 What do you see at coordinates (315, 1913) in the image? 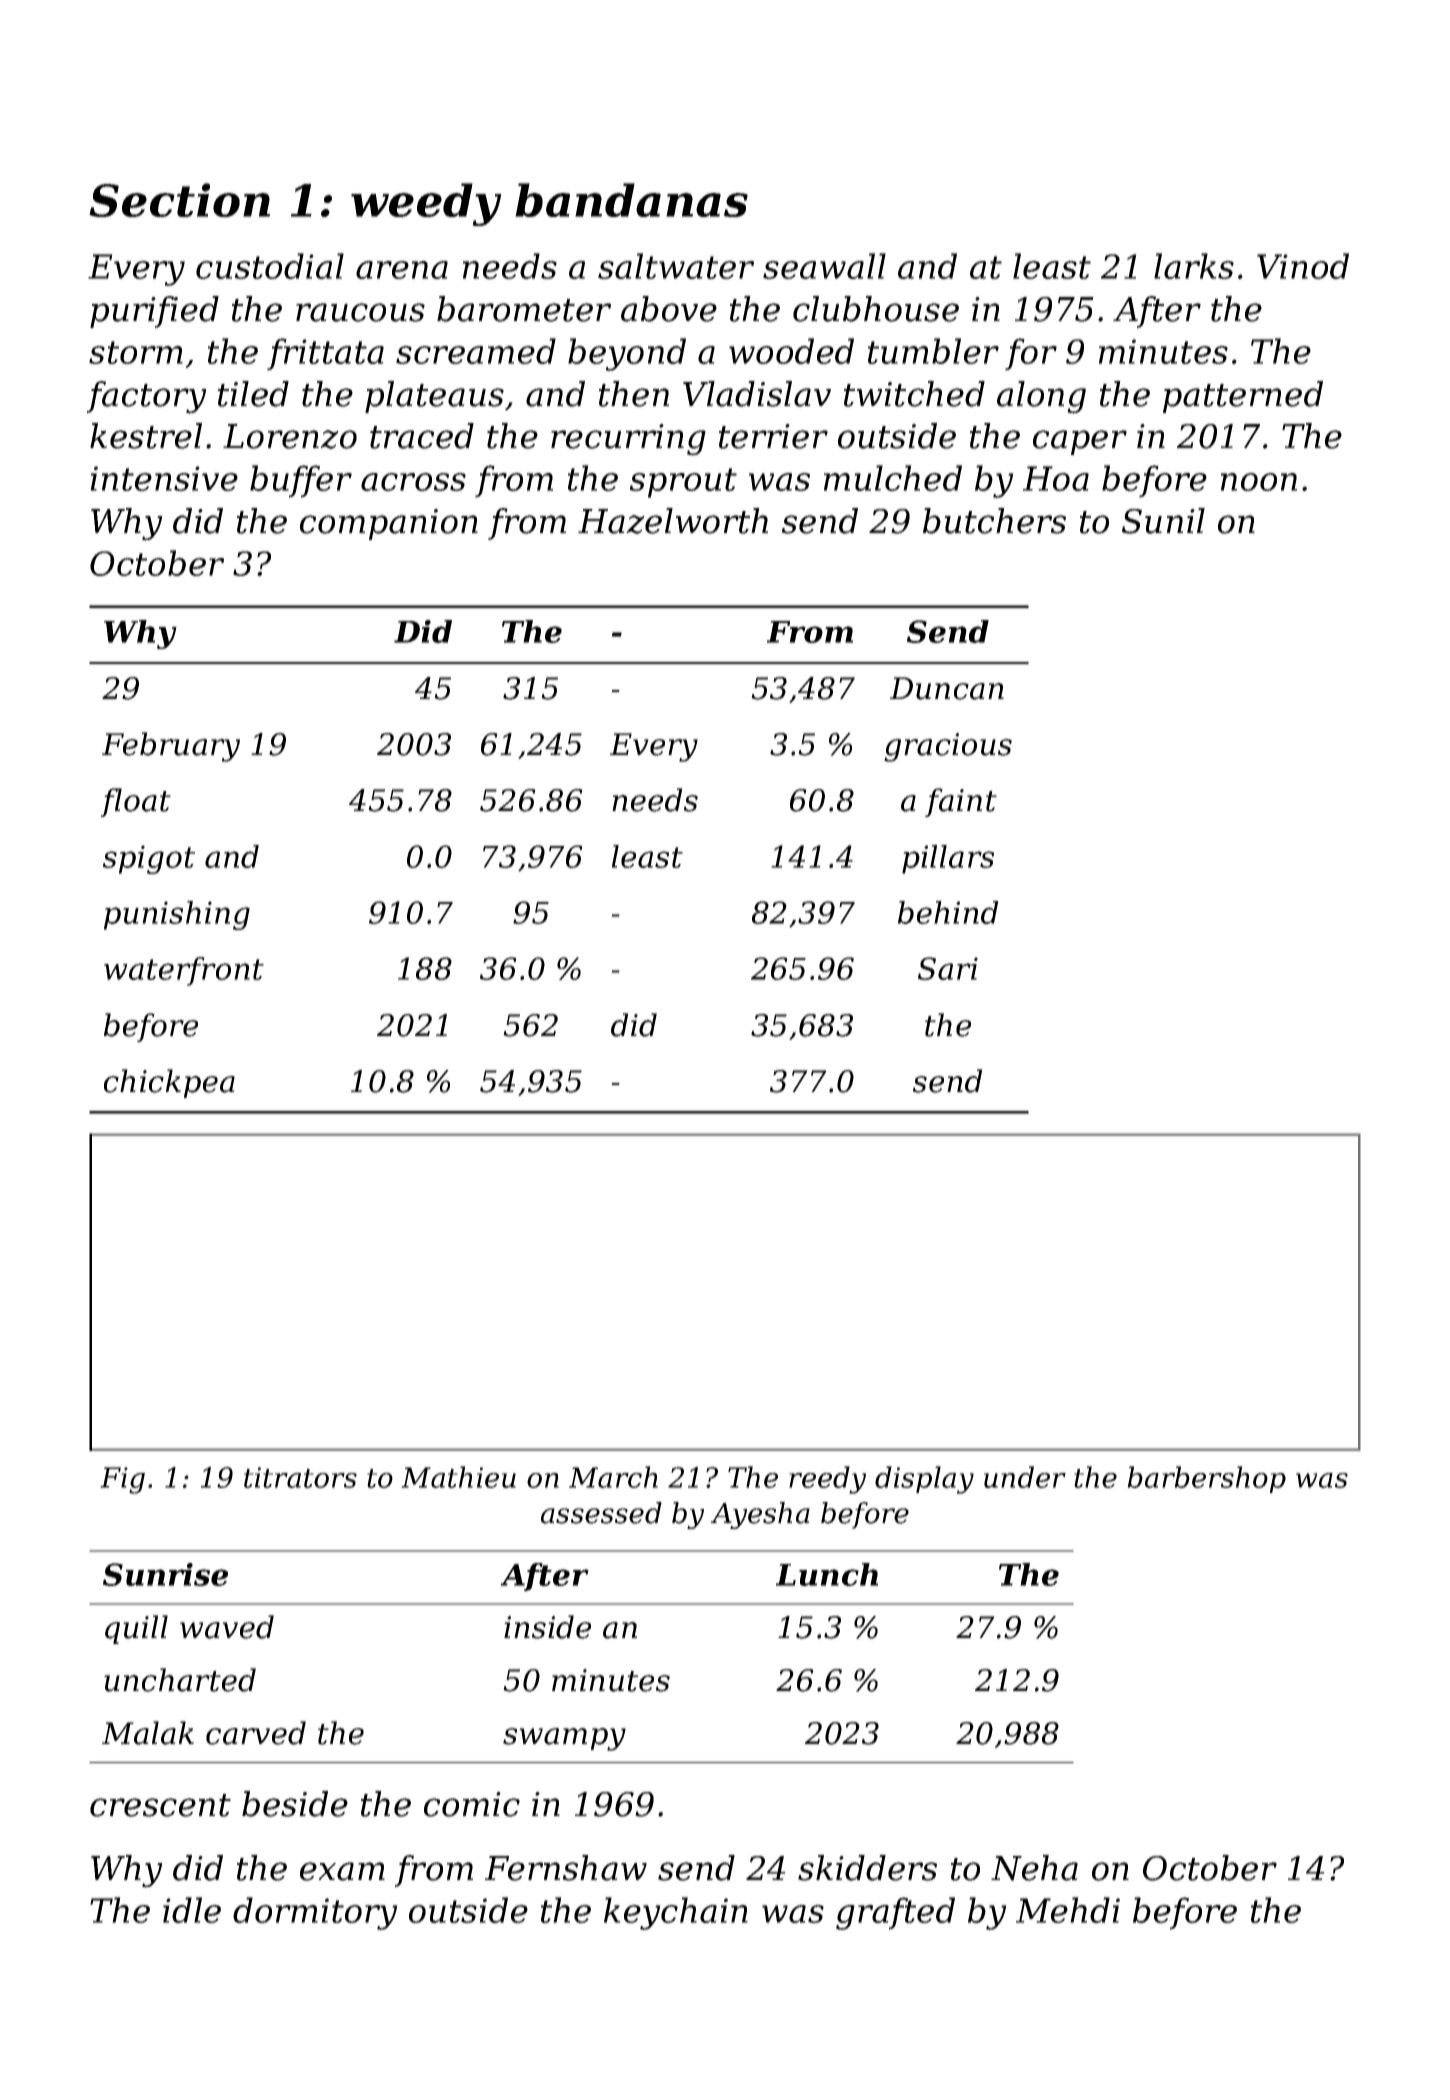
I see `dormitory` at bounding box center [315, 1913].
